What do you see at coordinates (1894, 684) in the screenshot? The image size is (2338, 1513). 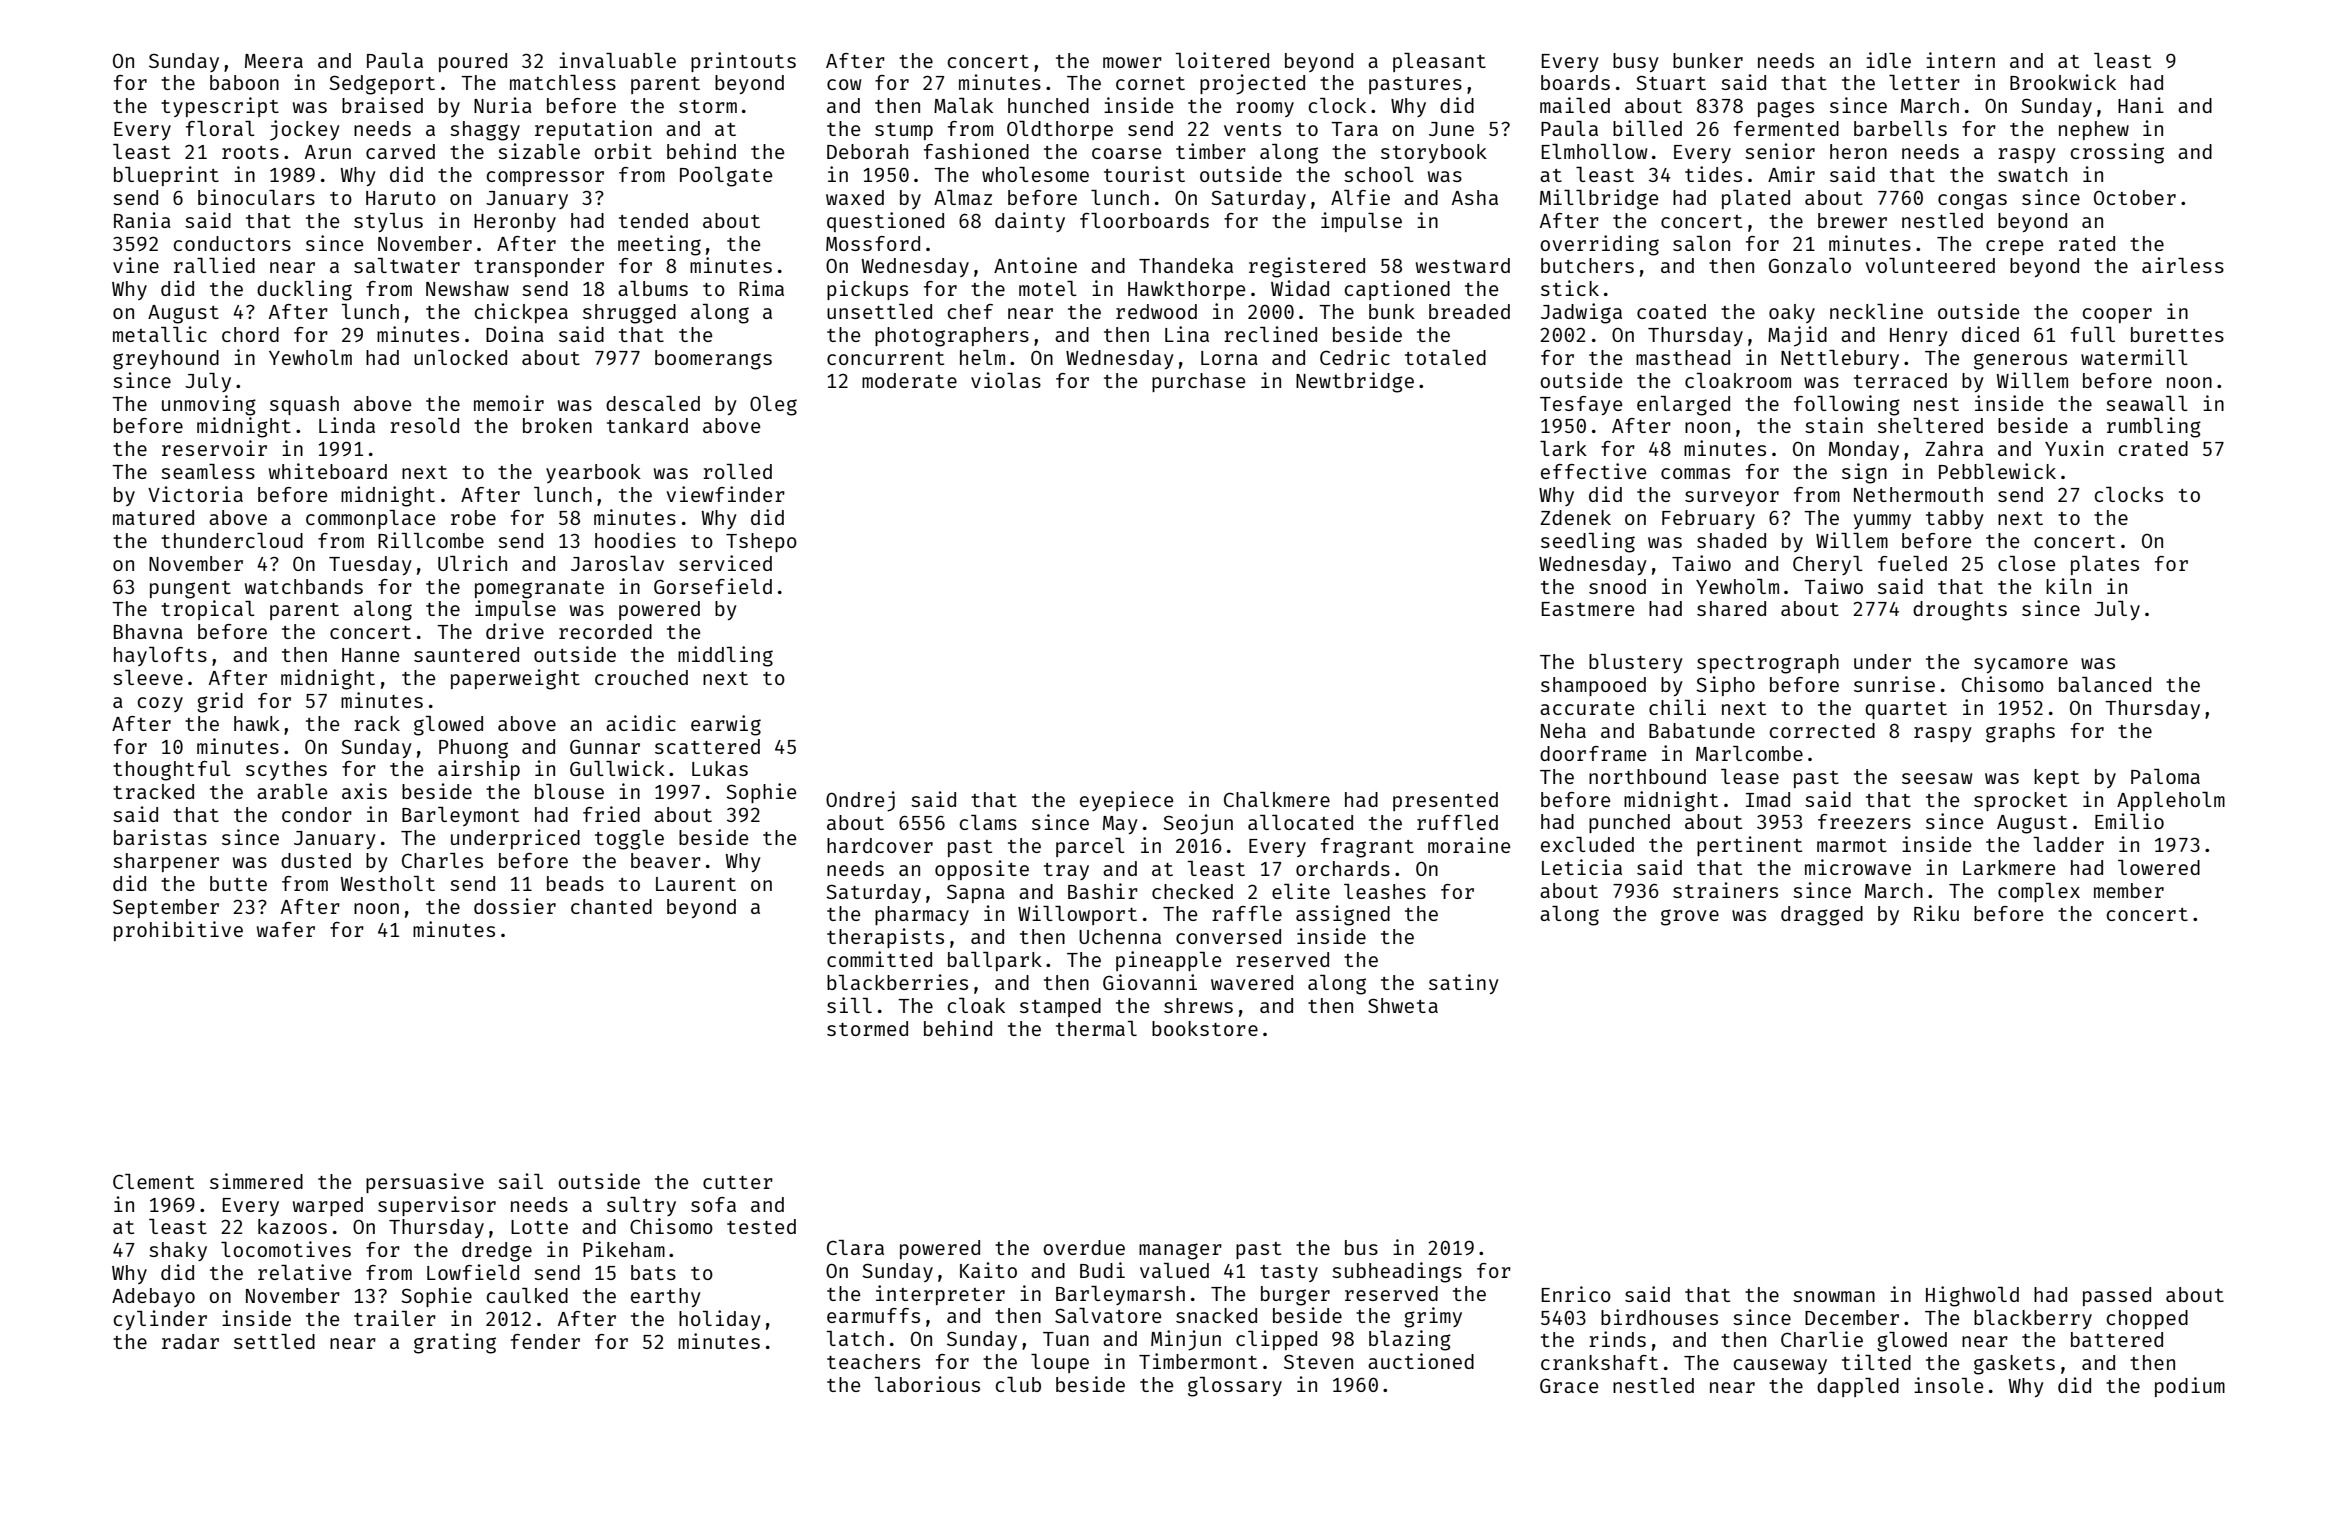 I see `sunrise` at bounding box center [1894, 684].
